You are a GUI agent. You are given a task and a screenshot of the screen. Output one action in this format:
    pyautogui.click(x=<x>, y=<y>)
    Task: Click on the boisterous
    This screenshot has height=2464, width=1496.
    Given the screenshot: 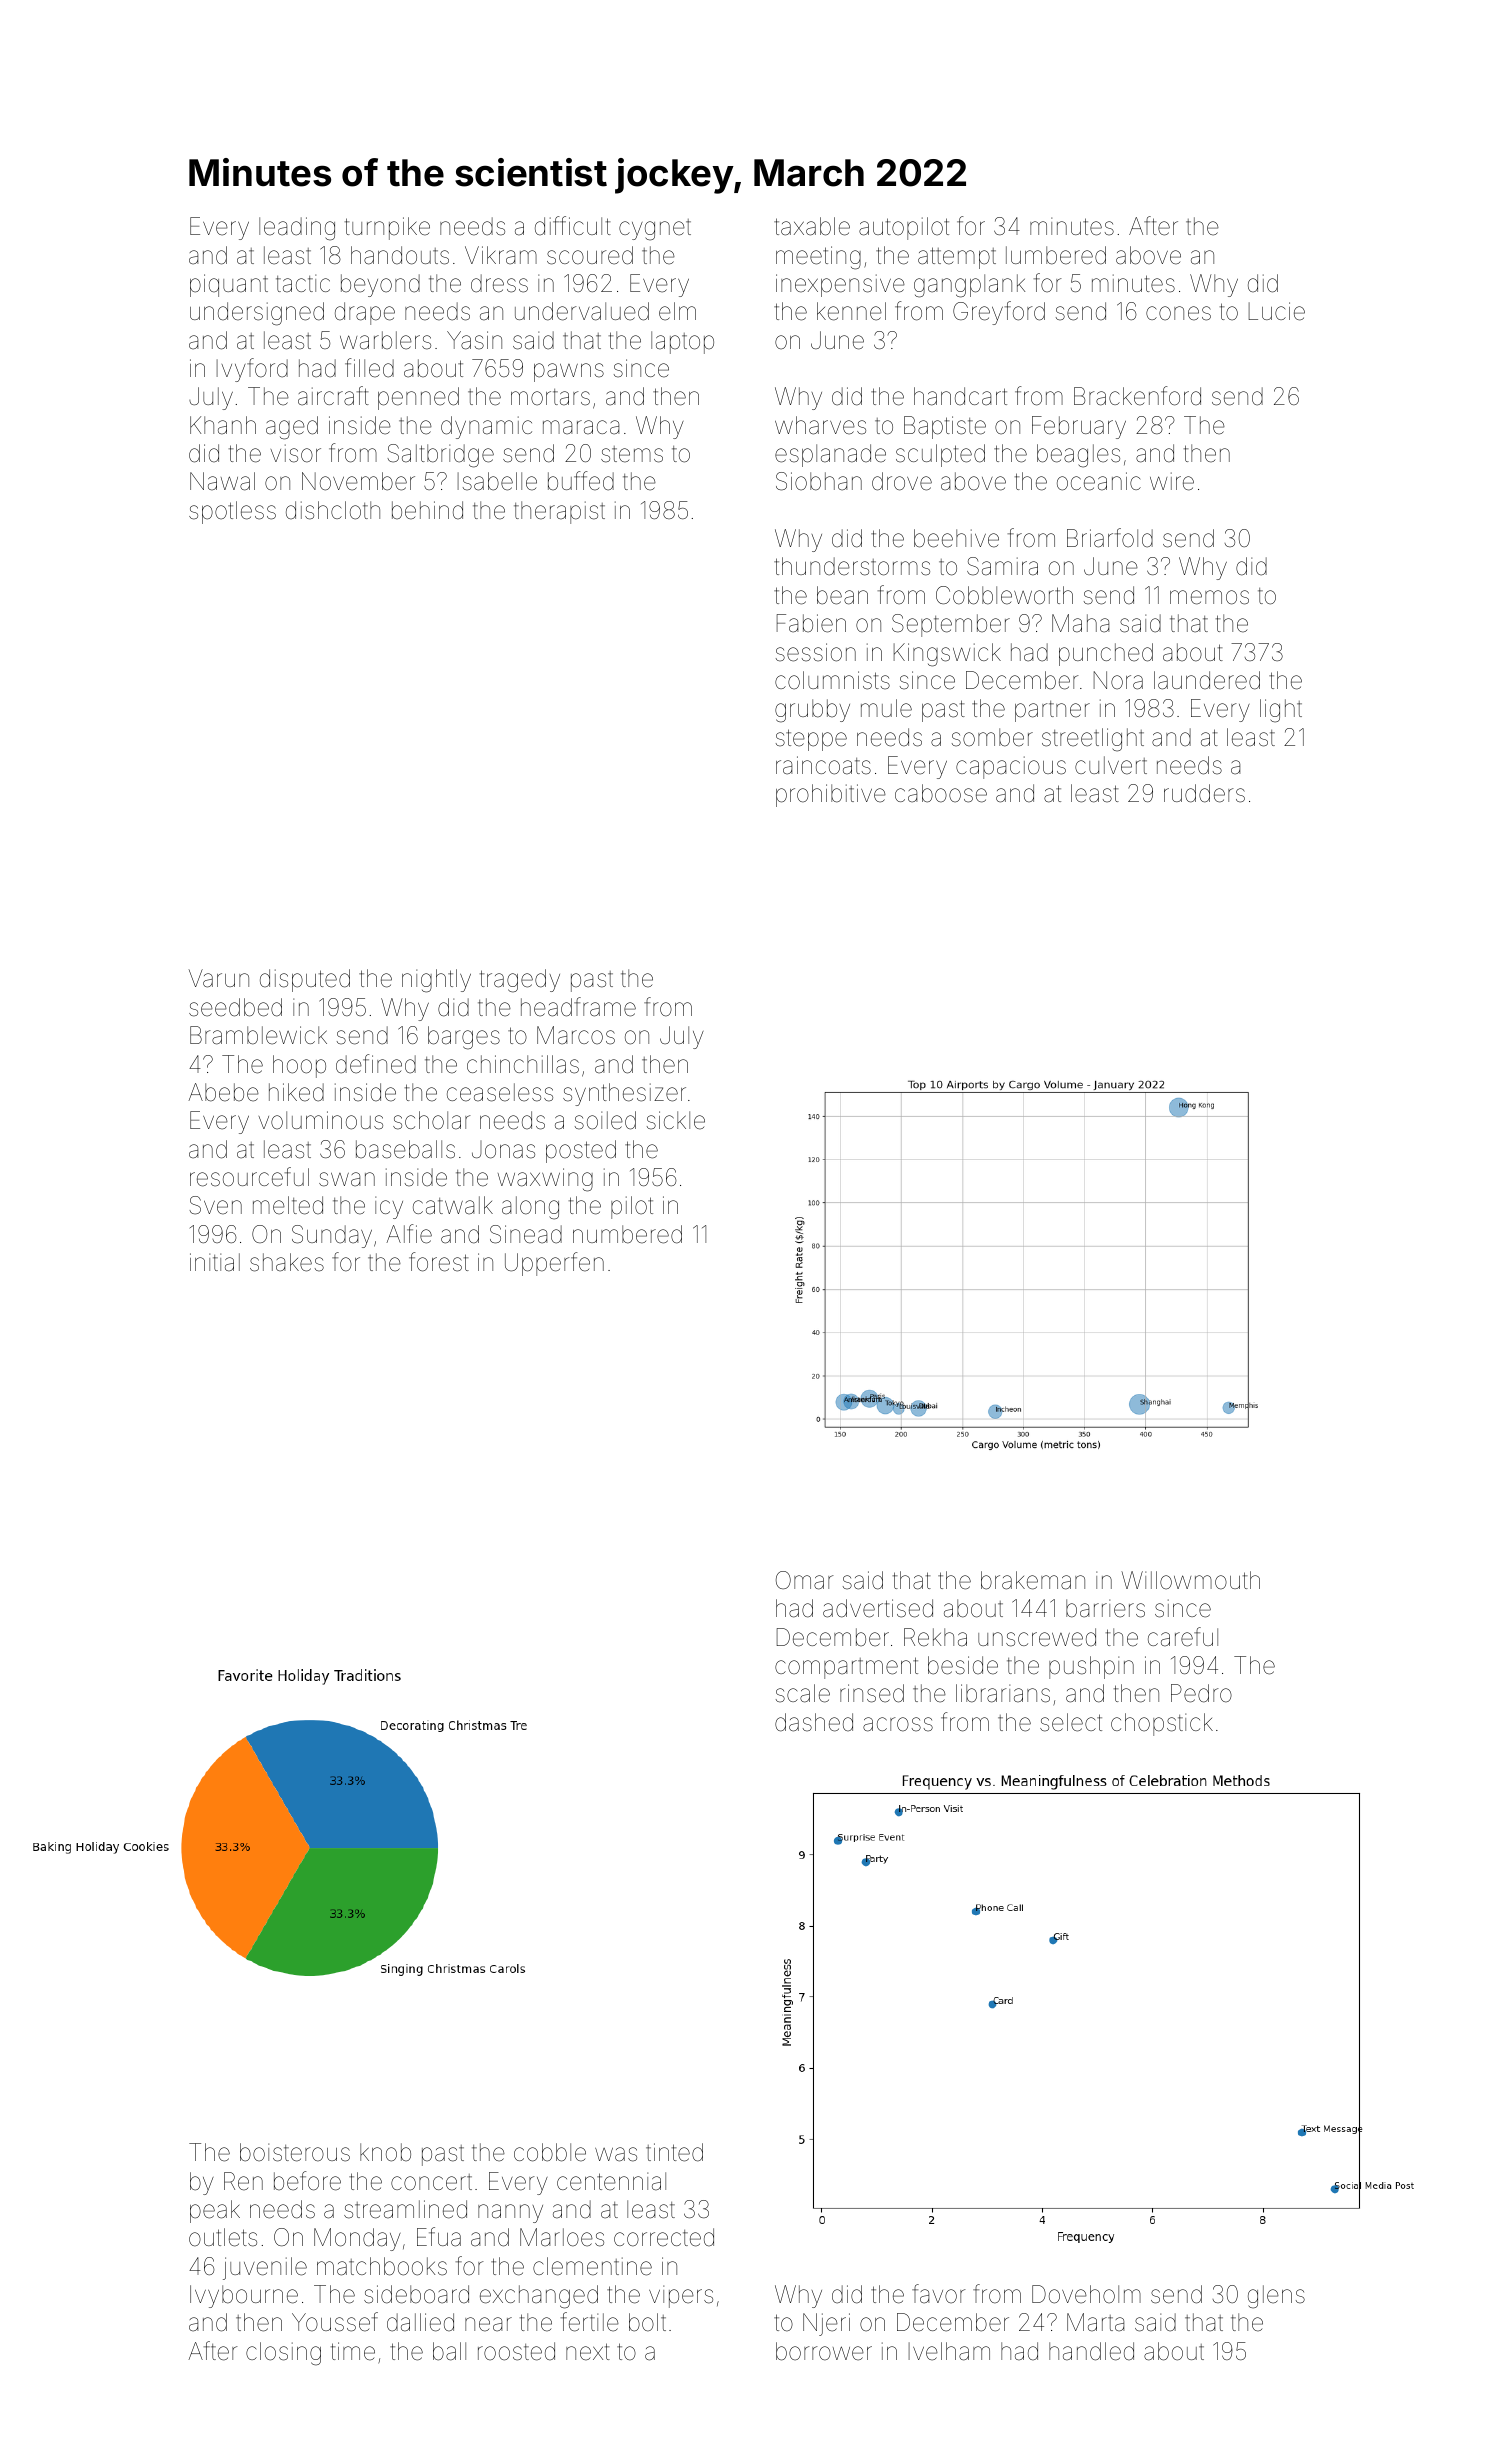 What is the action you would take?
    pyautogui.click(x=295, y=2152)
